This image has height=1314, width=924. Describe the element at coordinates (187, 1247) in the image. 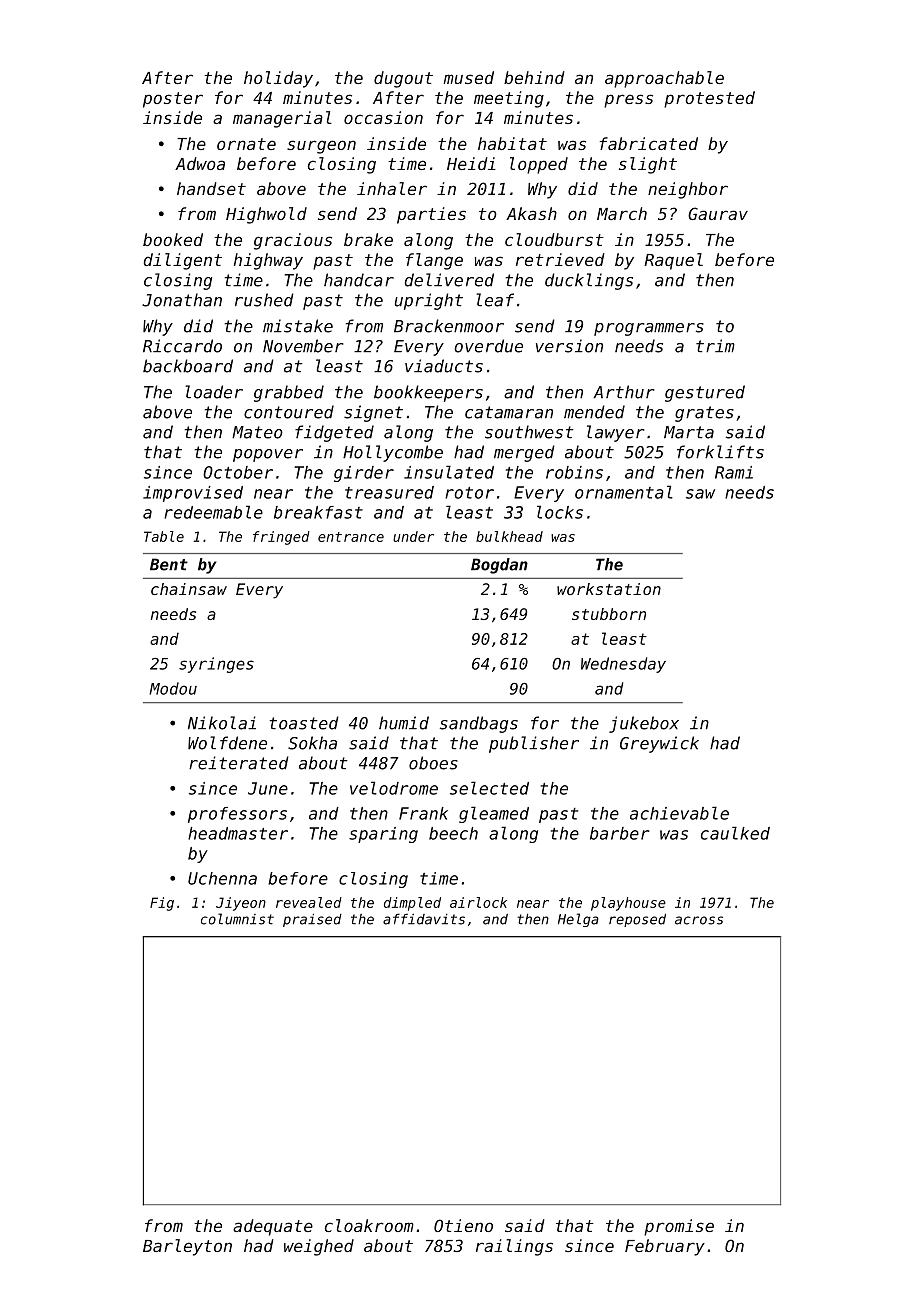

I see `Barleyton` at that location.
